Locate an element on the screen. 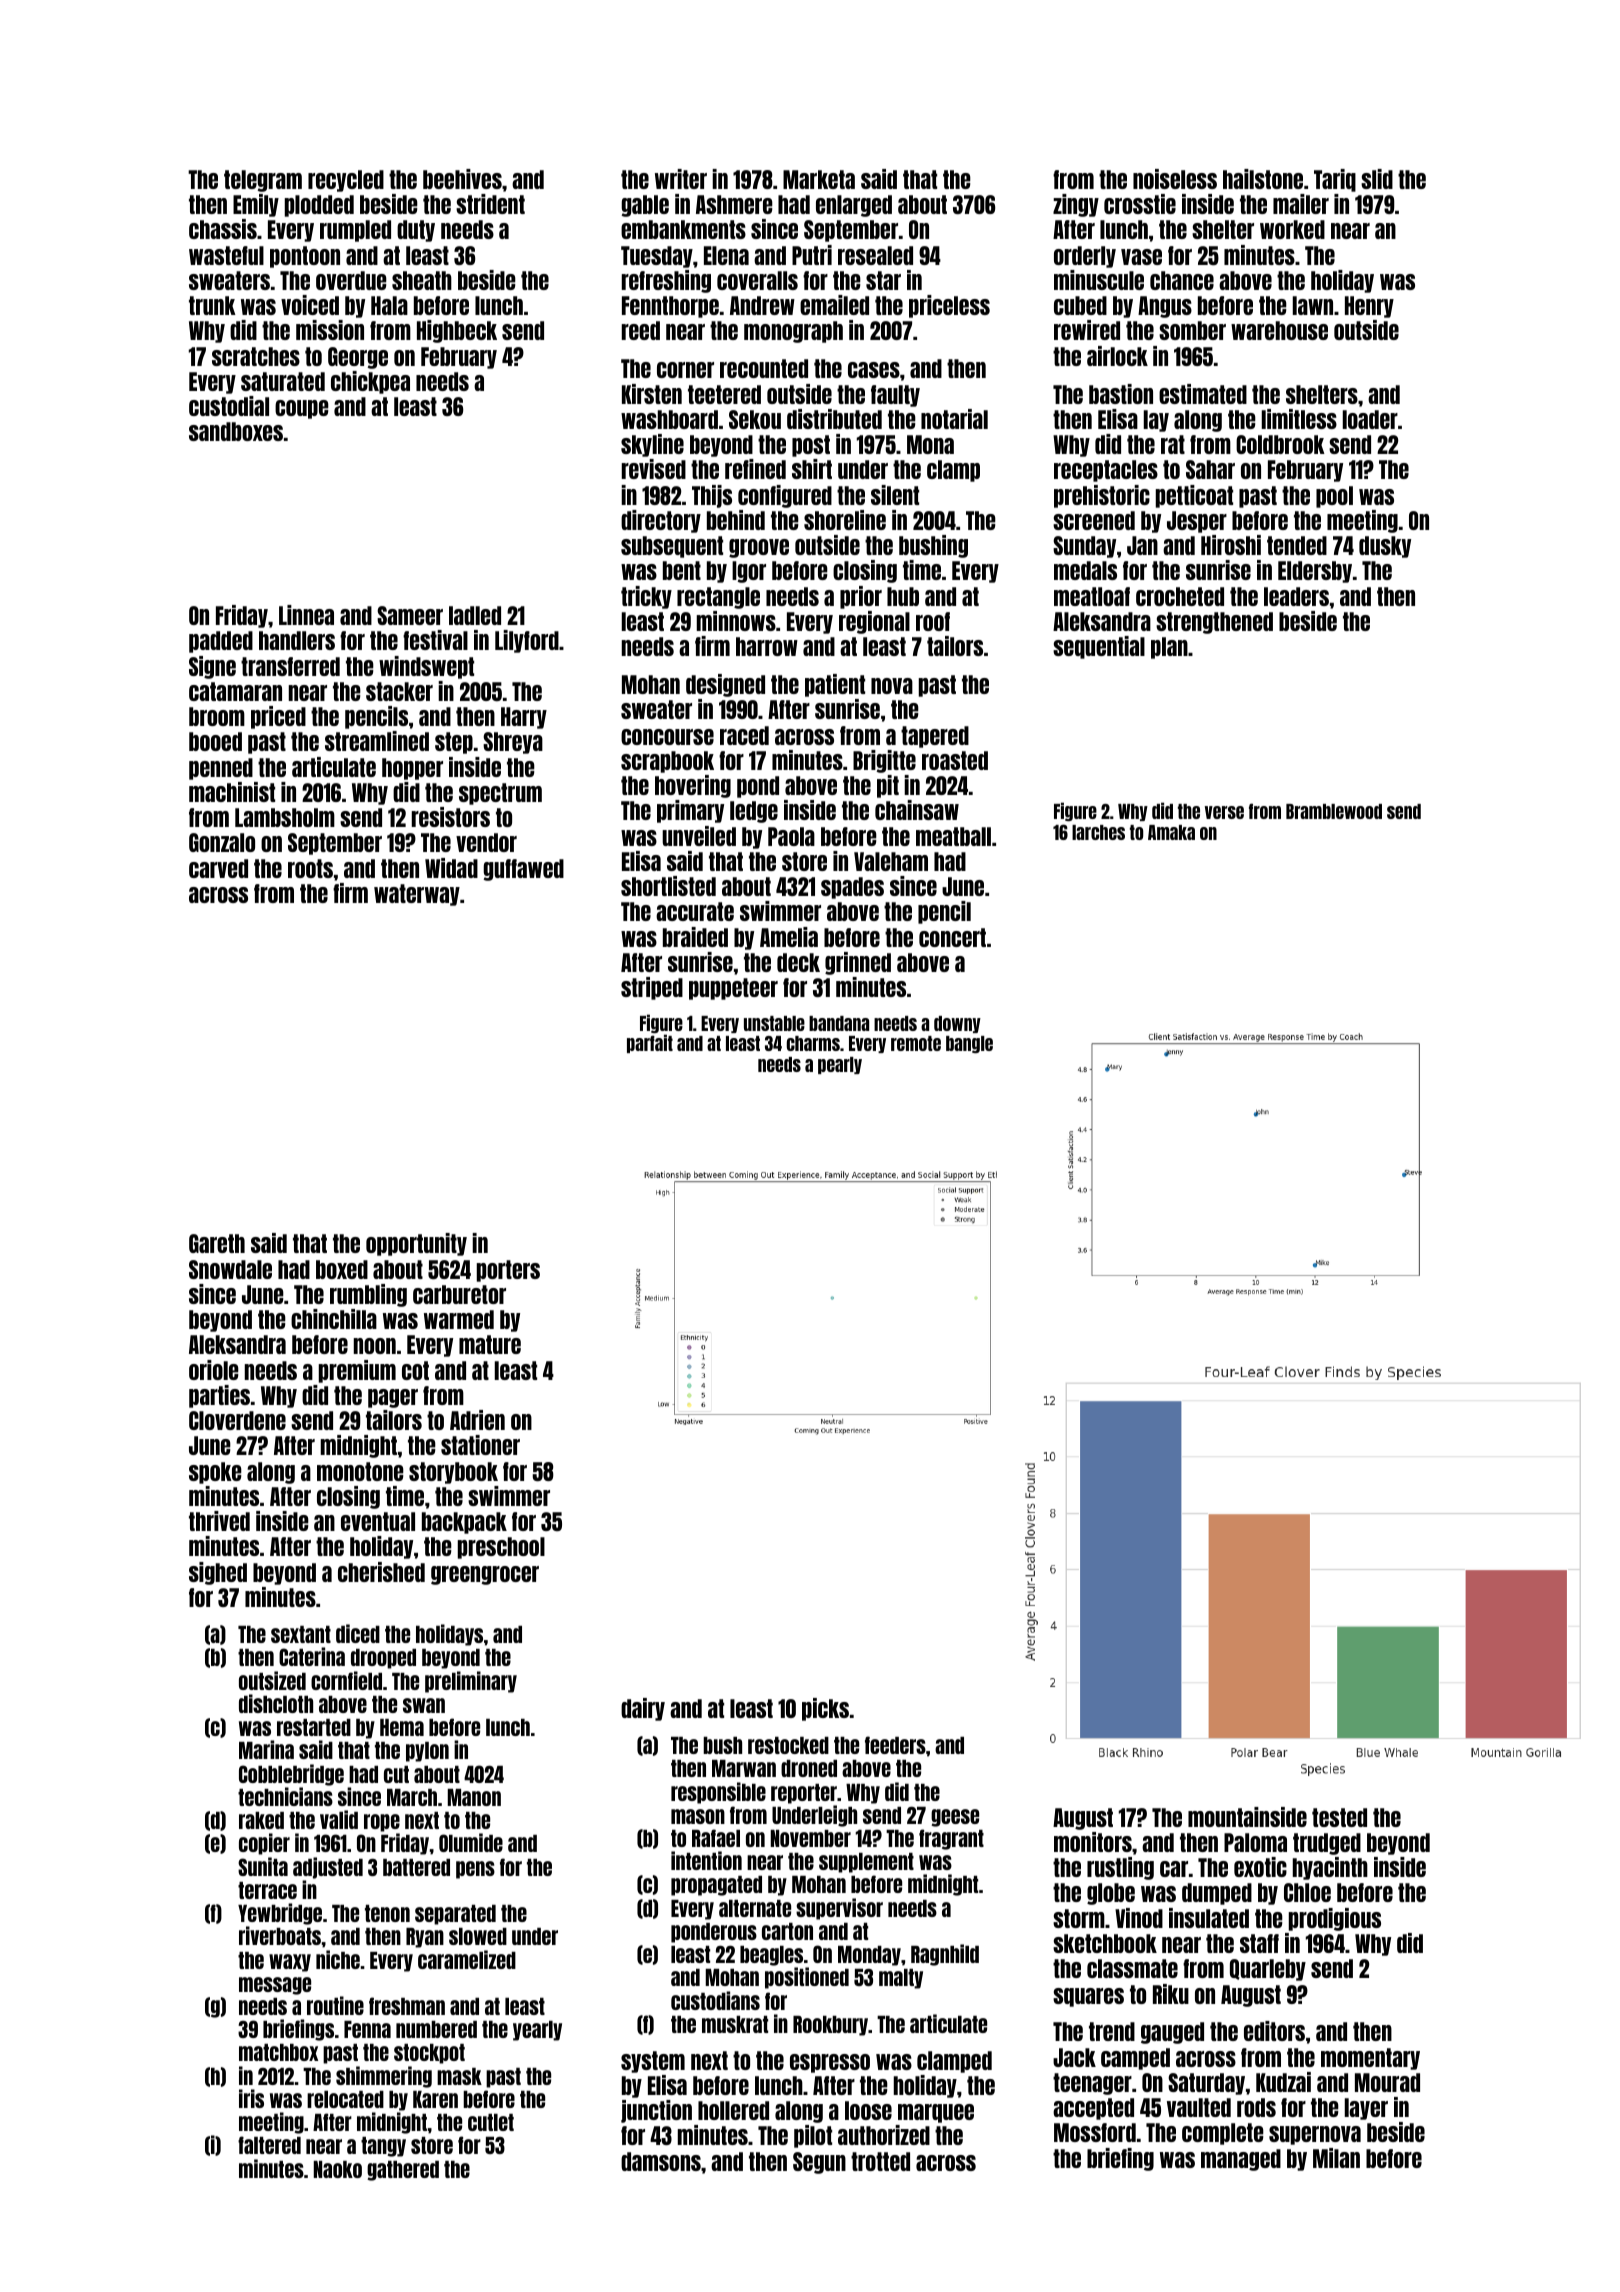  bangle is located at coordinates (969, 1044).
